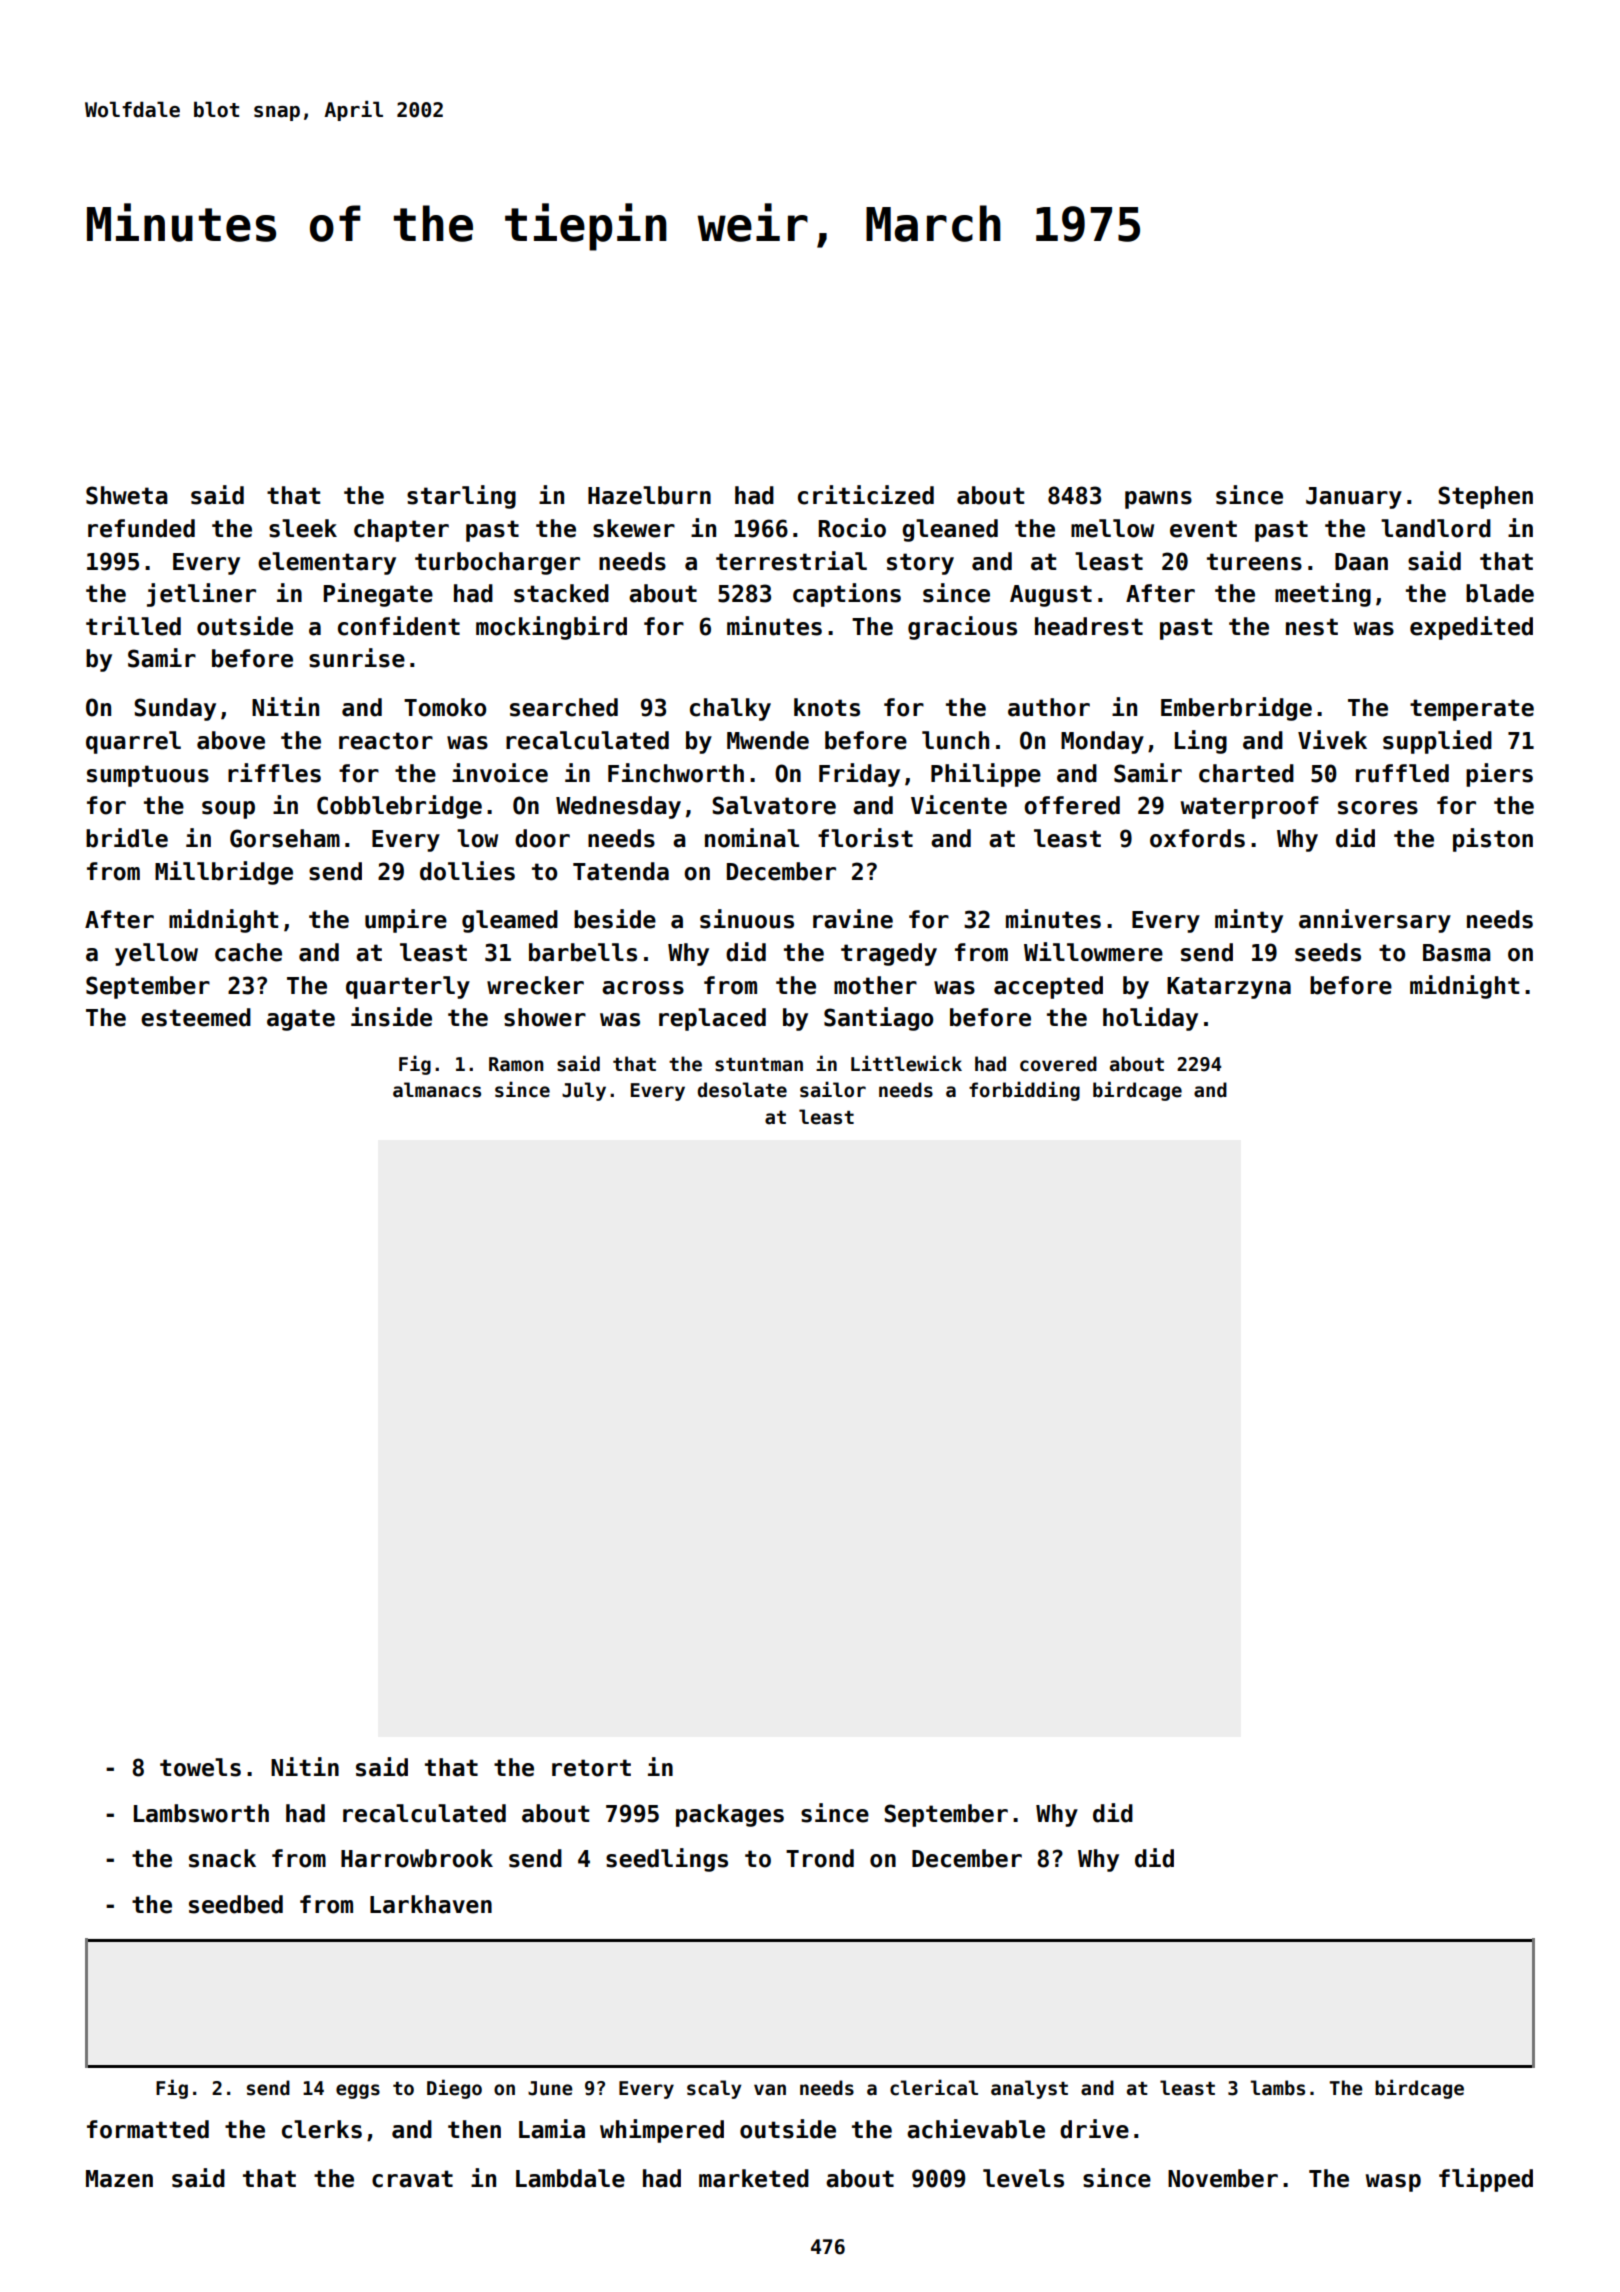  What do you see at coordinates (730, 1815) in the screenshot?
I see `packages` at bounding box center [730, 1815].
